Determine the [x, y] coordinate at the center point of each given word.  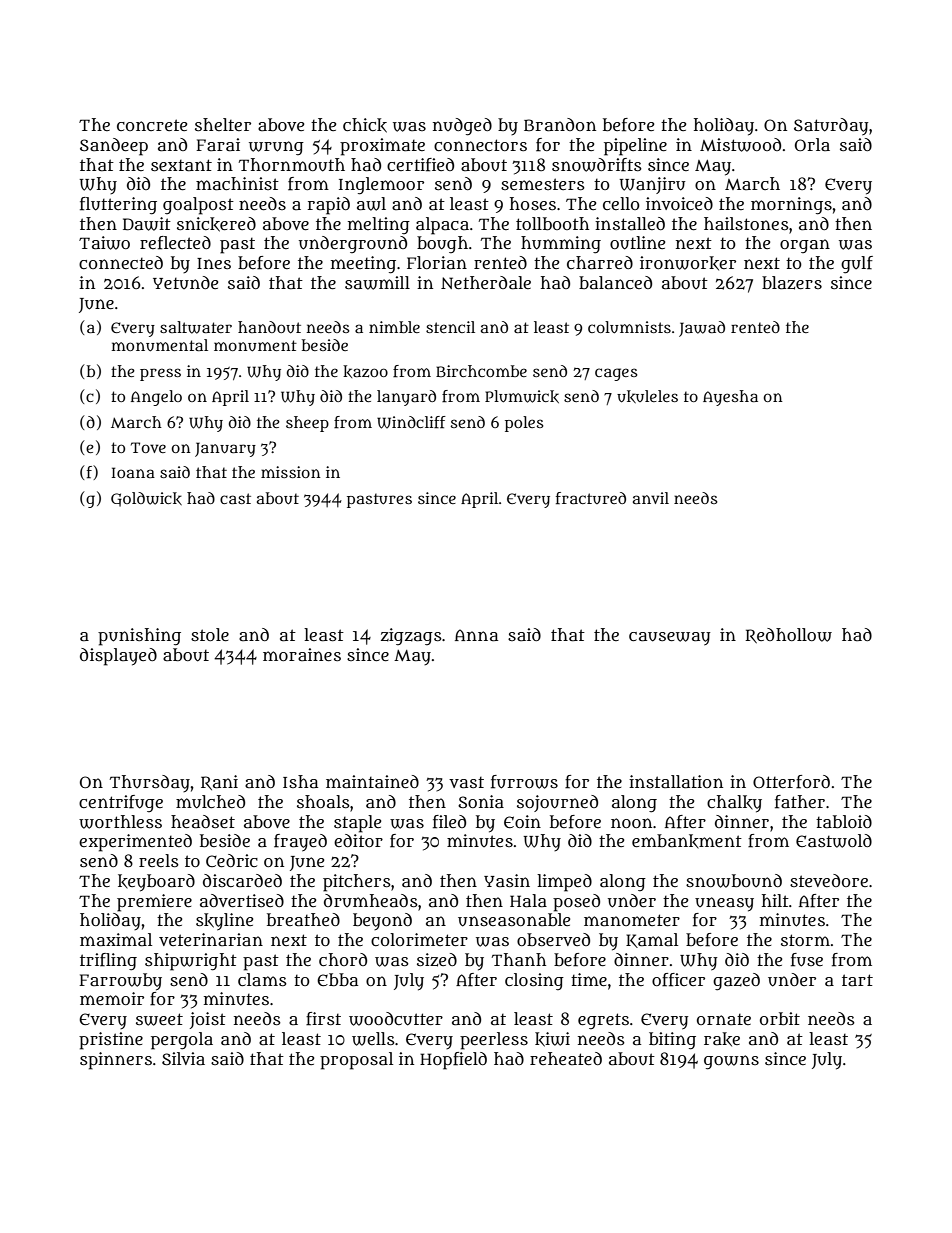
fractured [591, 498]
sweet [159, 1019]
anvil [651, 498]
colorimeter [419, 939]
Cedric [232, 860]
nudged [462, 127]
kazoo [365, 371]
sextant [181, 165]
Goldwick [146, 499]
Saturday [831, 127]
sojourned [557, 803]
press [160, 374]
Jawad [702, 329]
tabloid [844, 822]
